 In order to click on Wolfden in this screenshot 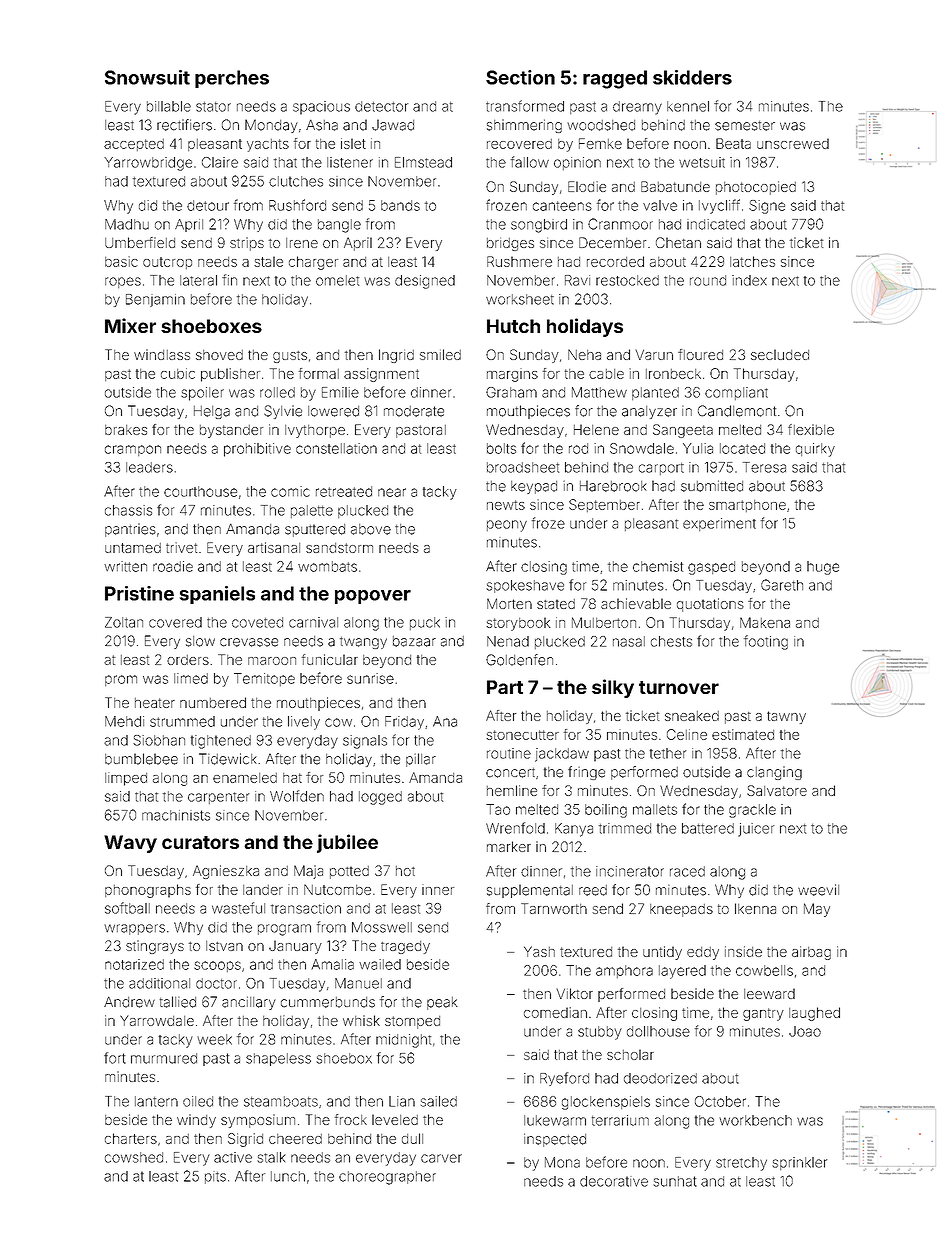, I will do `click(297, 796)`.
